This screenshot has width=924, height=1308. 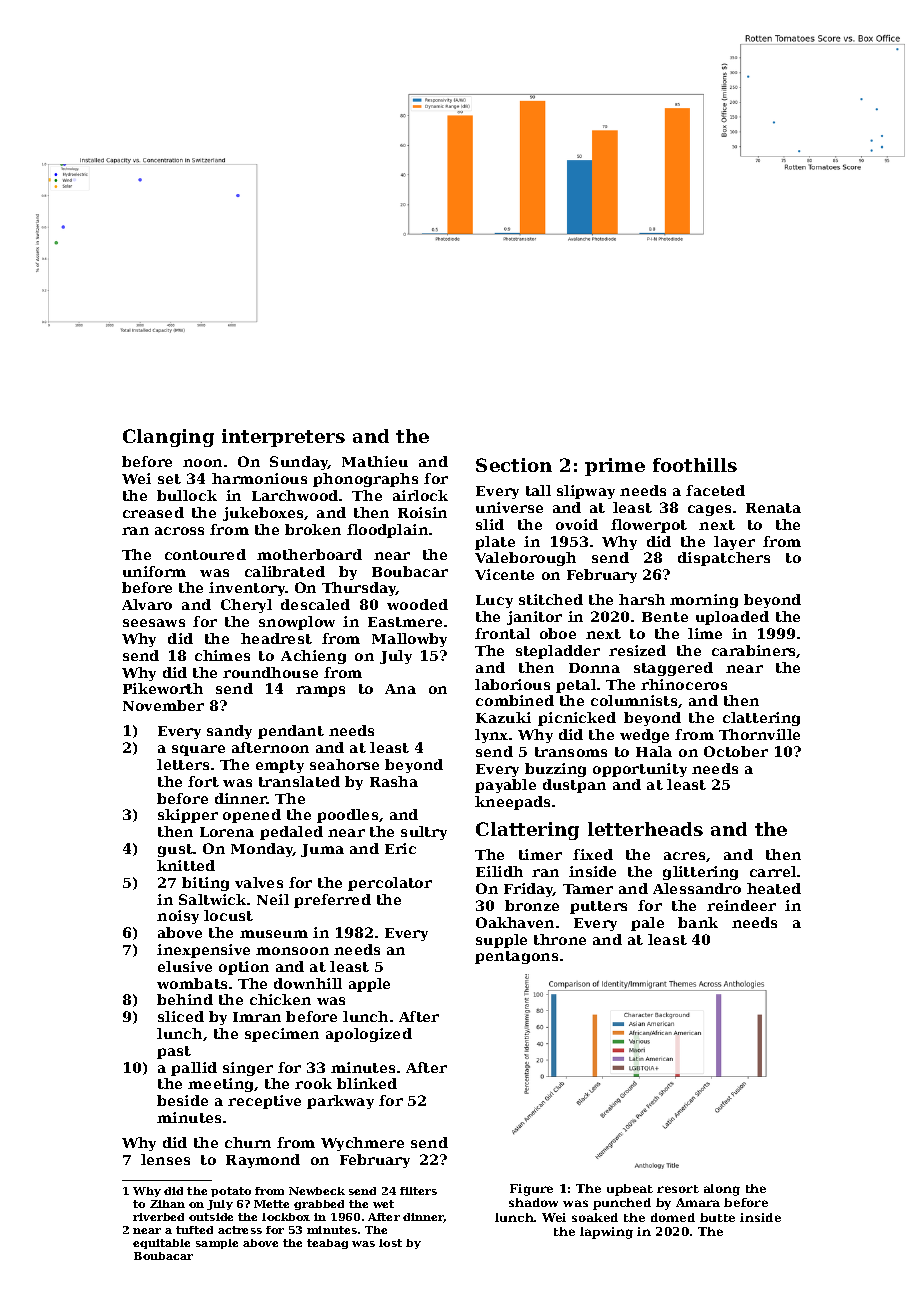 I want to click on jukeboxes, so click(x=263, y=514).
